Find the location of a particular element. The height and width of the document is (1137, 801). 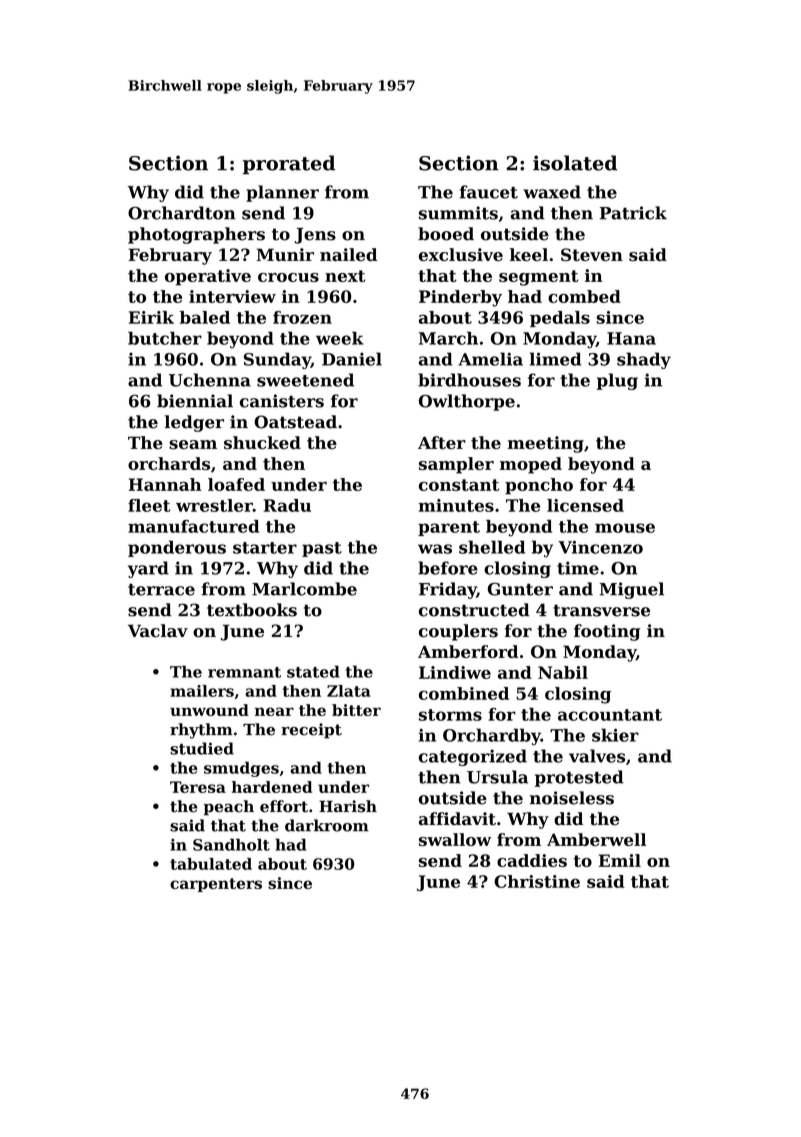

carpenters is located at coordinates (216, 885).
